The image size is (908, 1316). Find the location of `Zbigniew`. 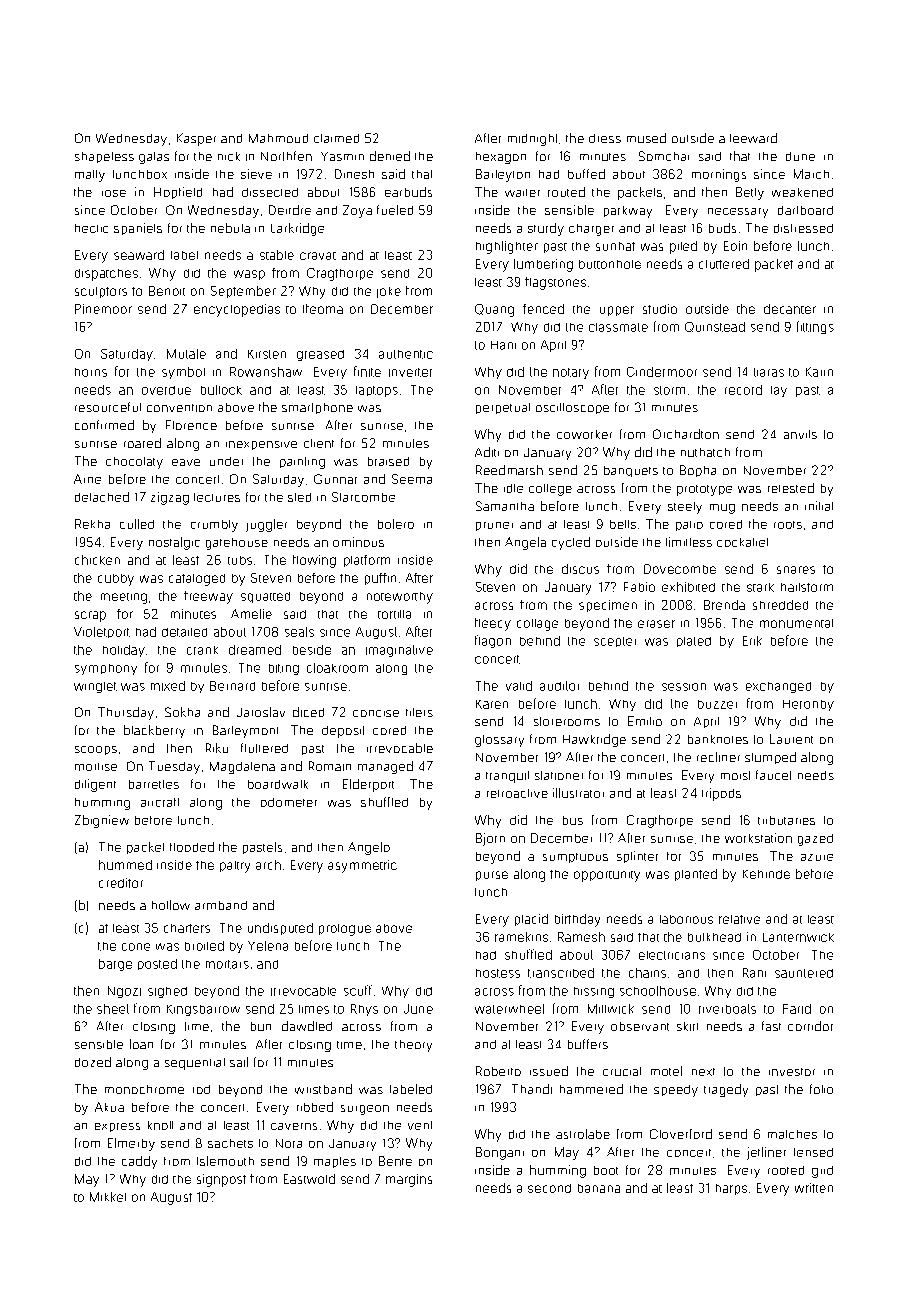

Zbigniew is located at coordinates (102, 821).
